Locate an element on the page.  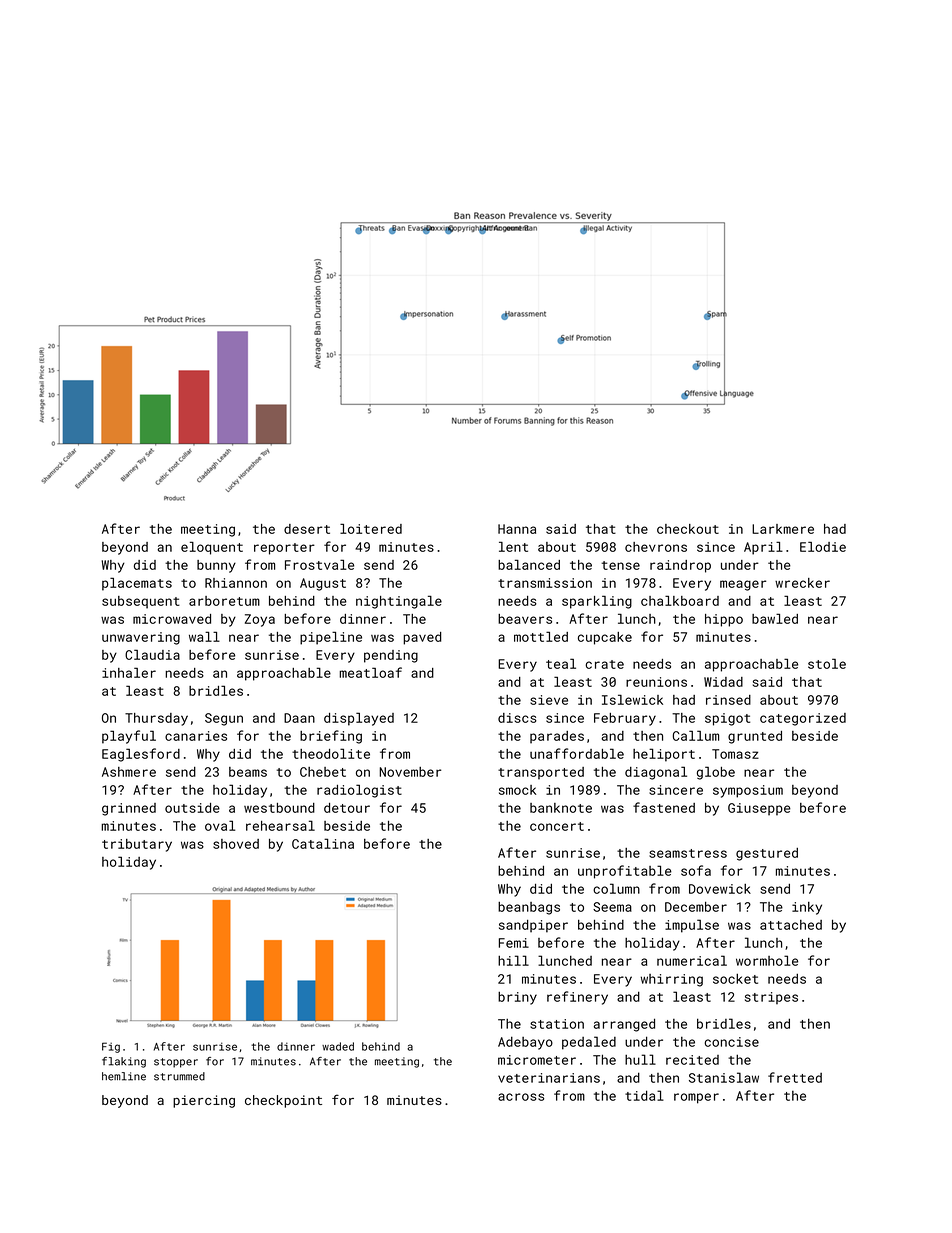
hill is located at coordinates (513, 960).
